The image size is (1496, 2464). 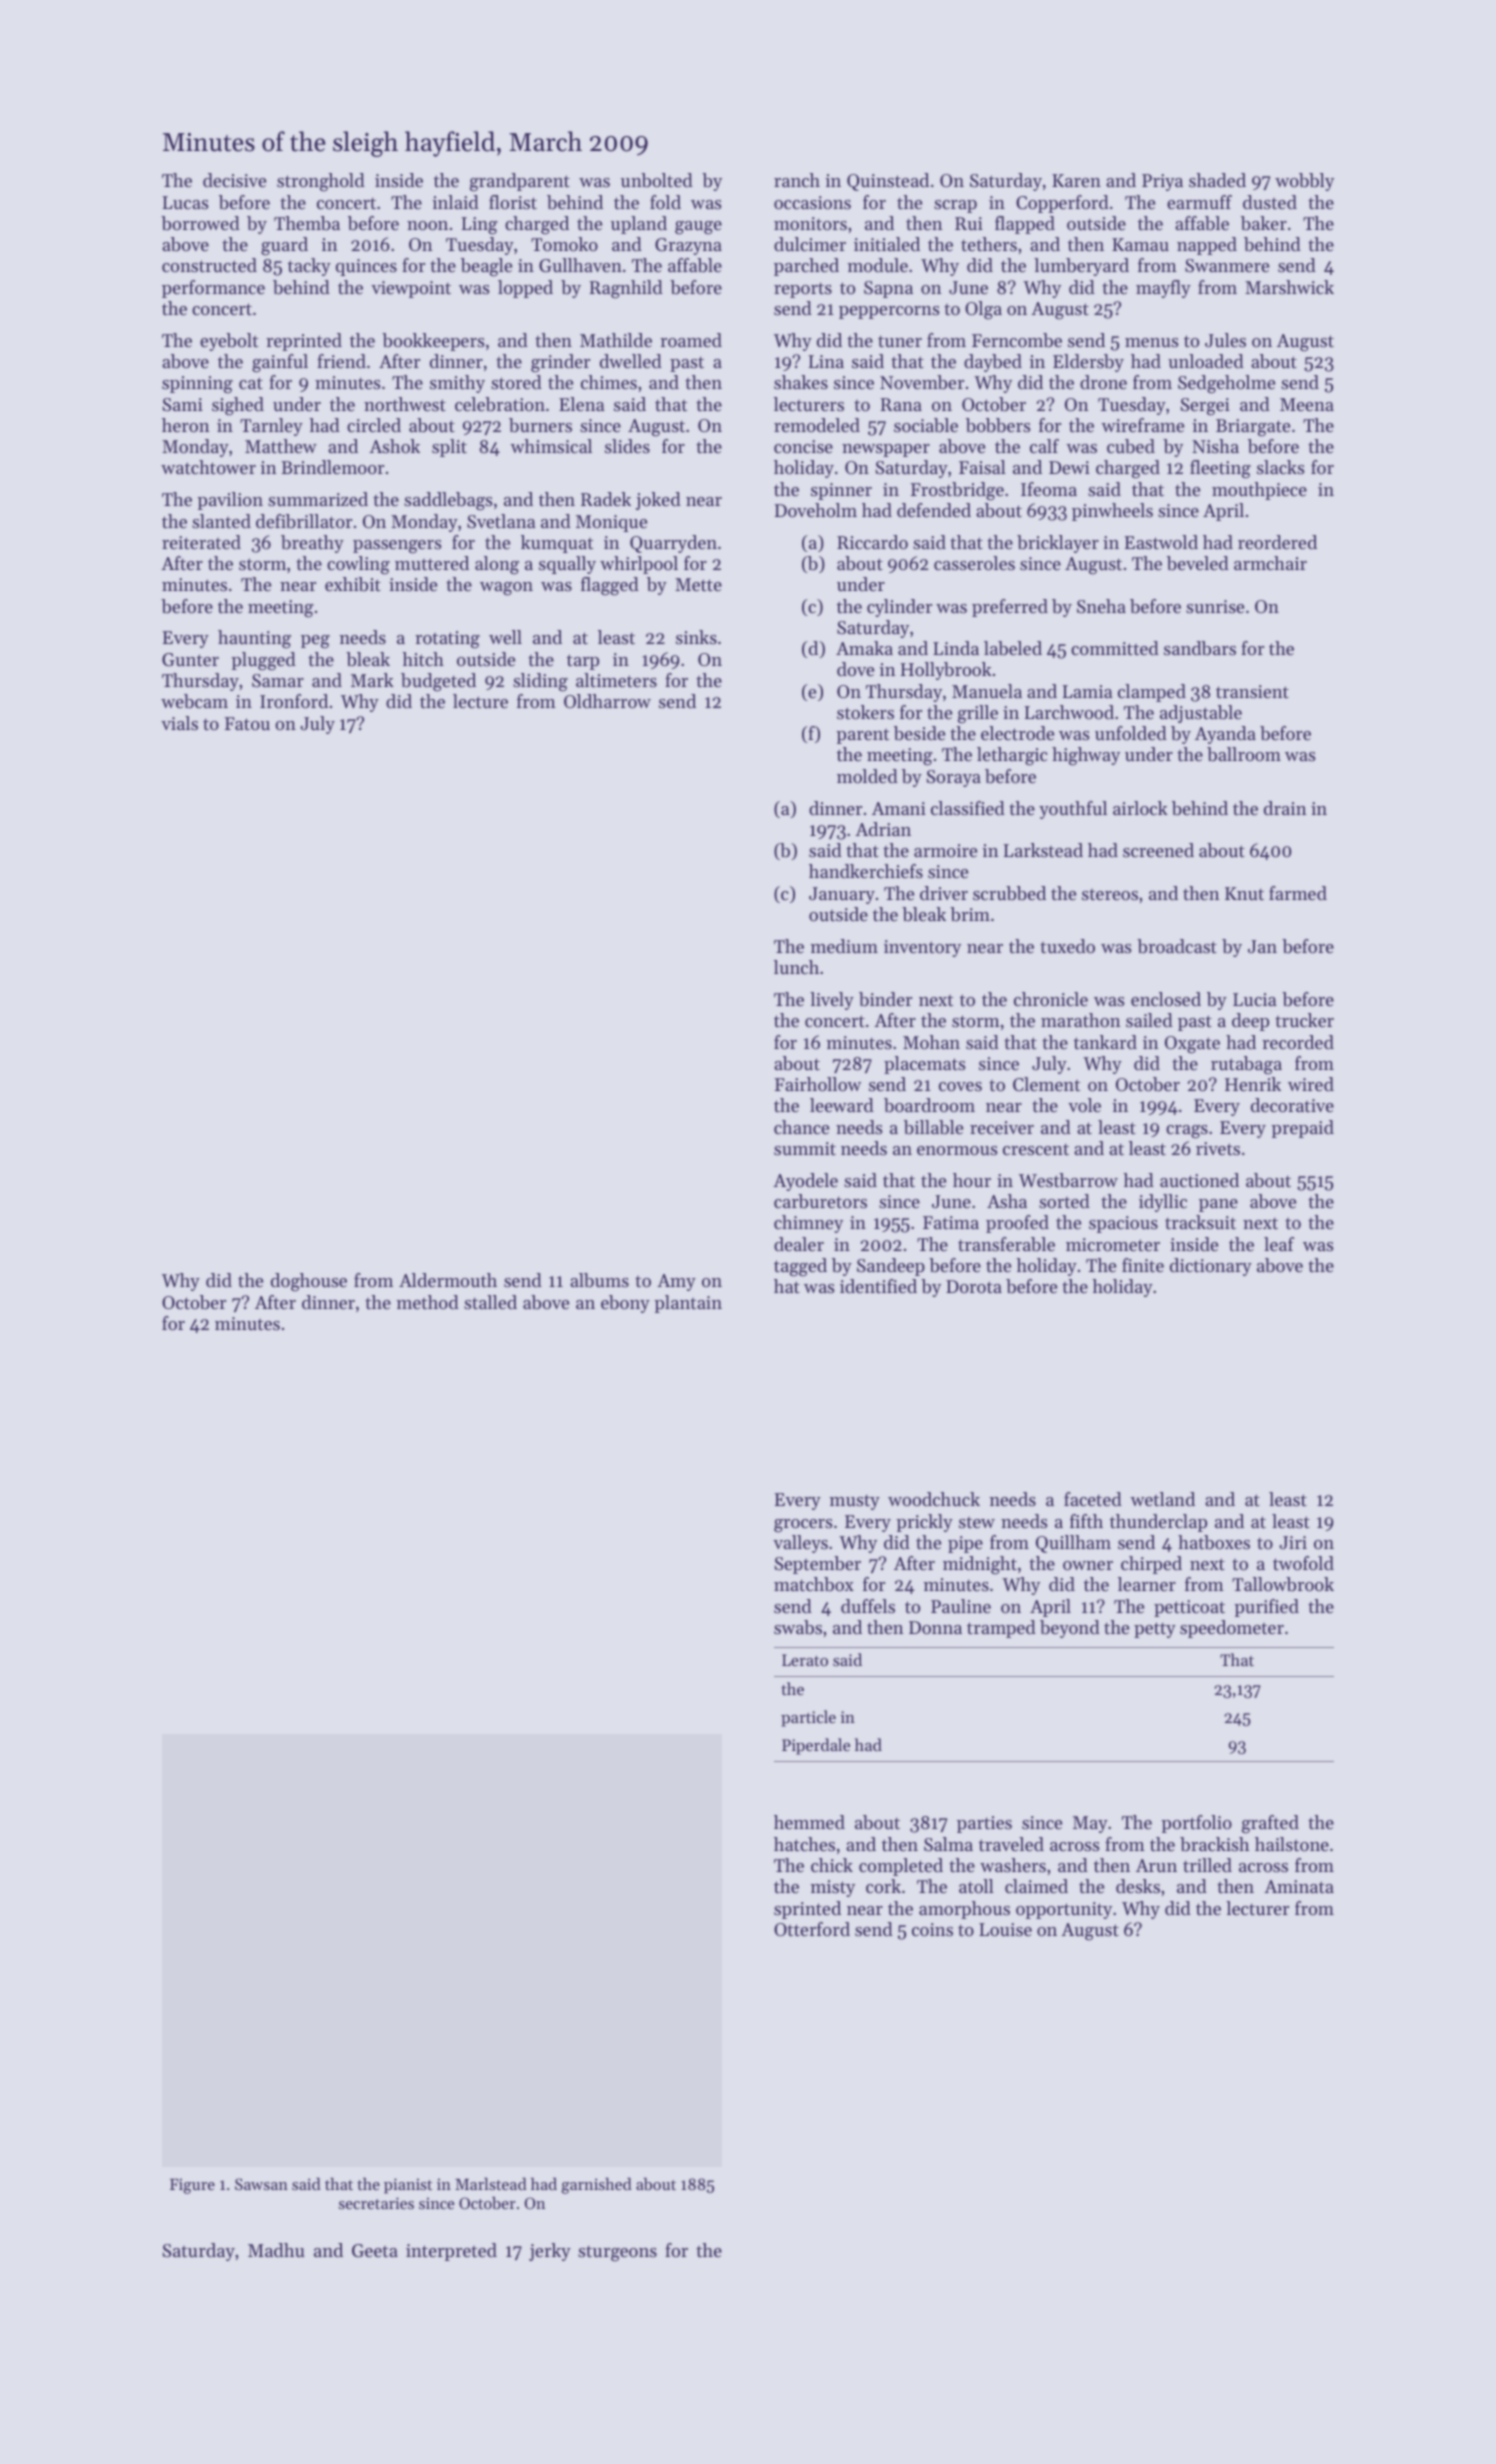 I want to click on borrowed, so click(x=200, y=223).
